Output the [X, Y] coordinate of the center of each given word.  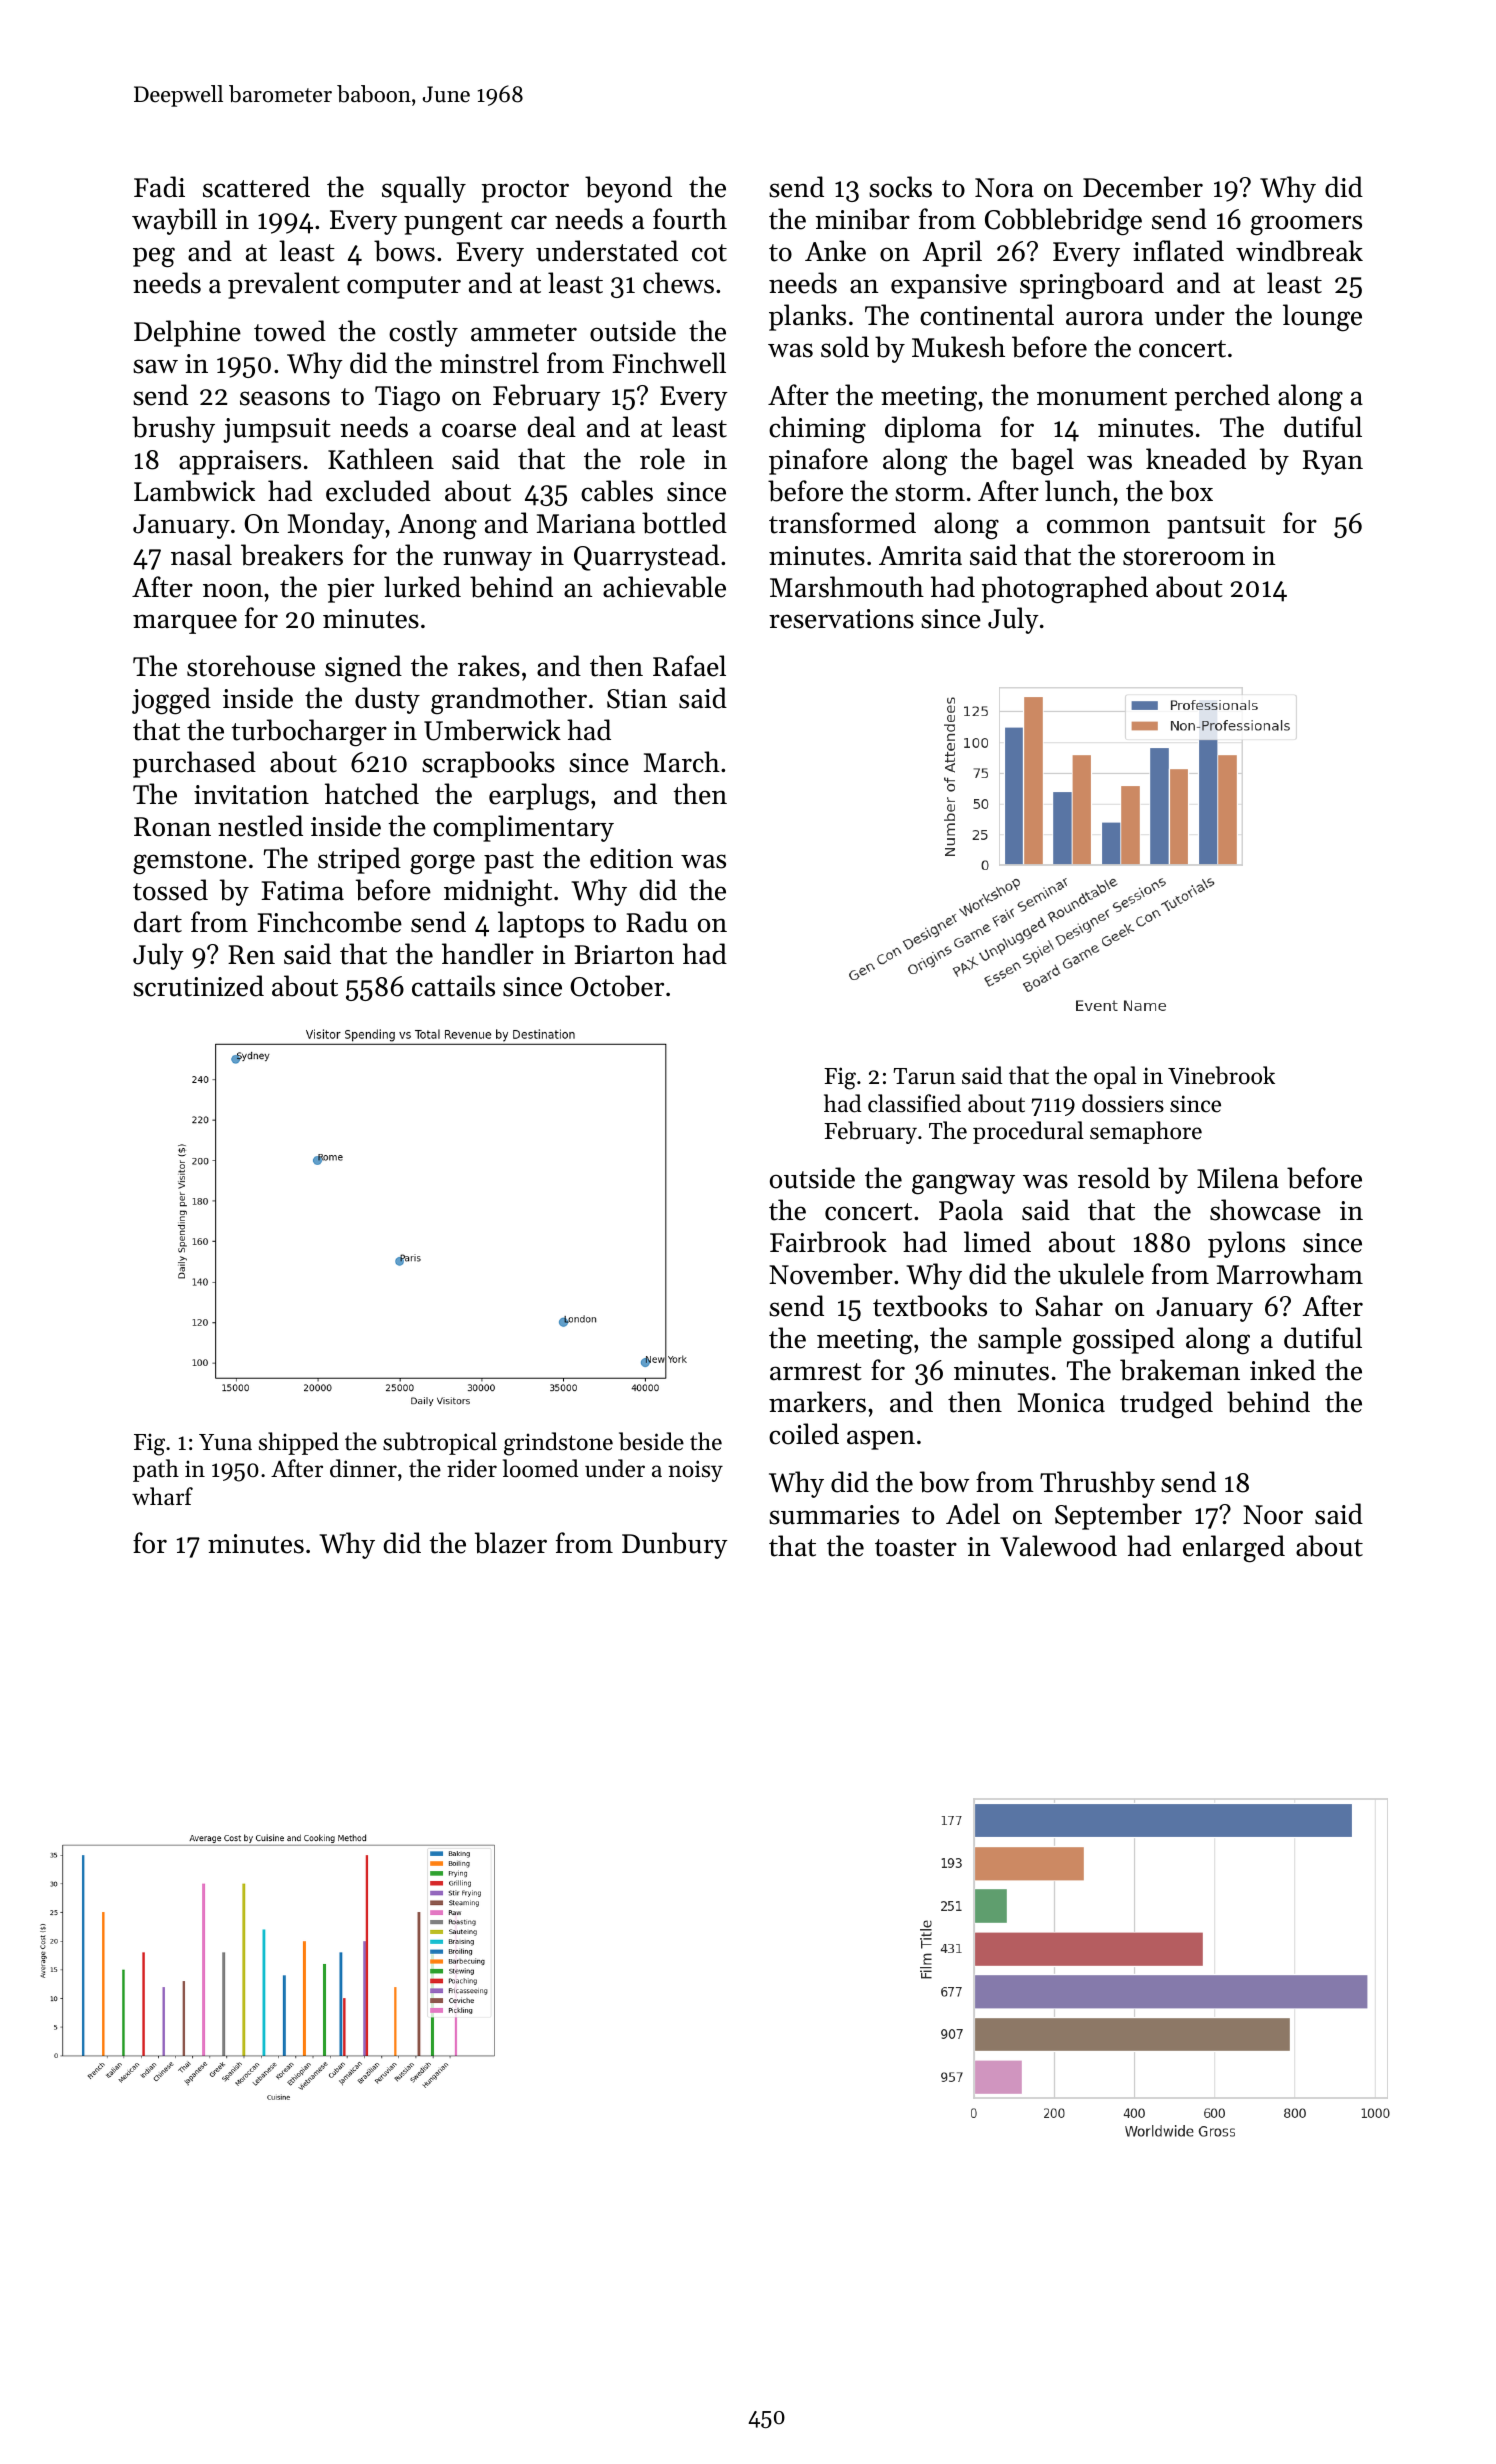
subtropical [440, 1443]
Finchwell [669, 363]
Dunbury [675, 1545]
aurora [1104, 318]
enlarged [1234, 1549]
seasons [285, 398]
